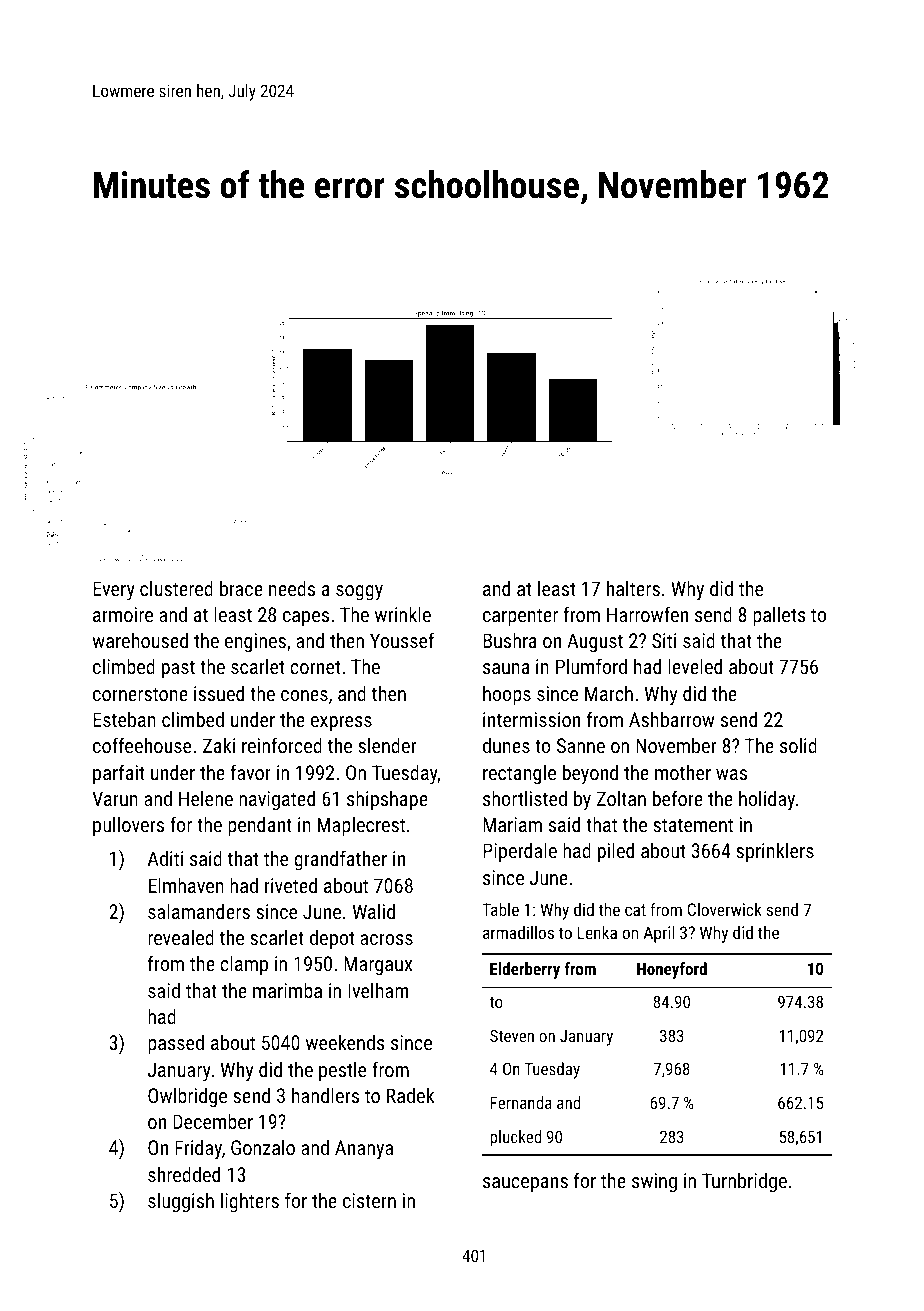 The width and height of the image is (924, 1311). What do you see at coordinates (672, 970) in the image?
I see `Honeyford` at bounding box center [672, 970].
